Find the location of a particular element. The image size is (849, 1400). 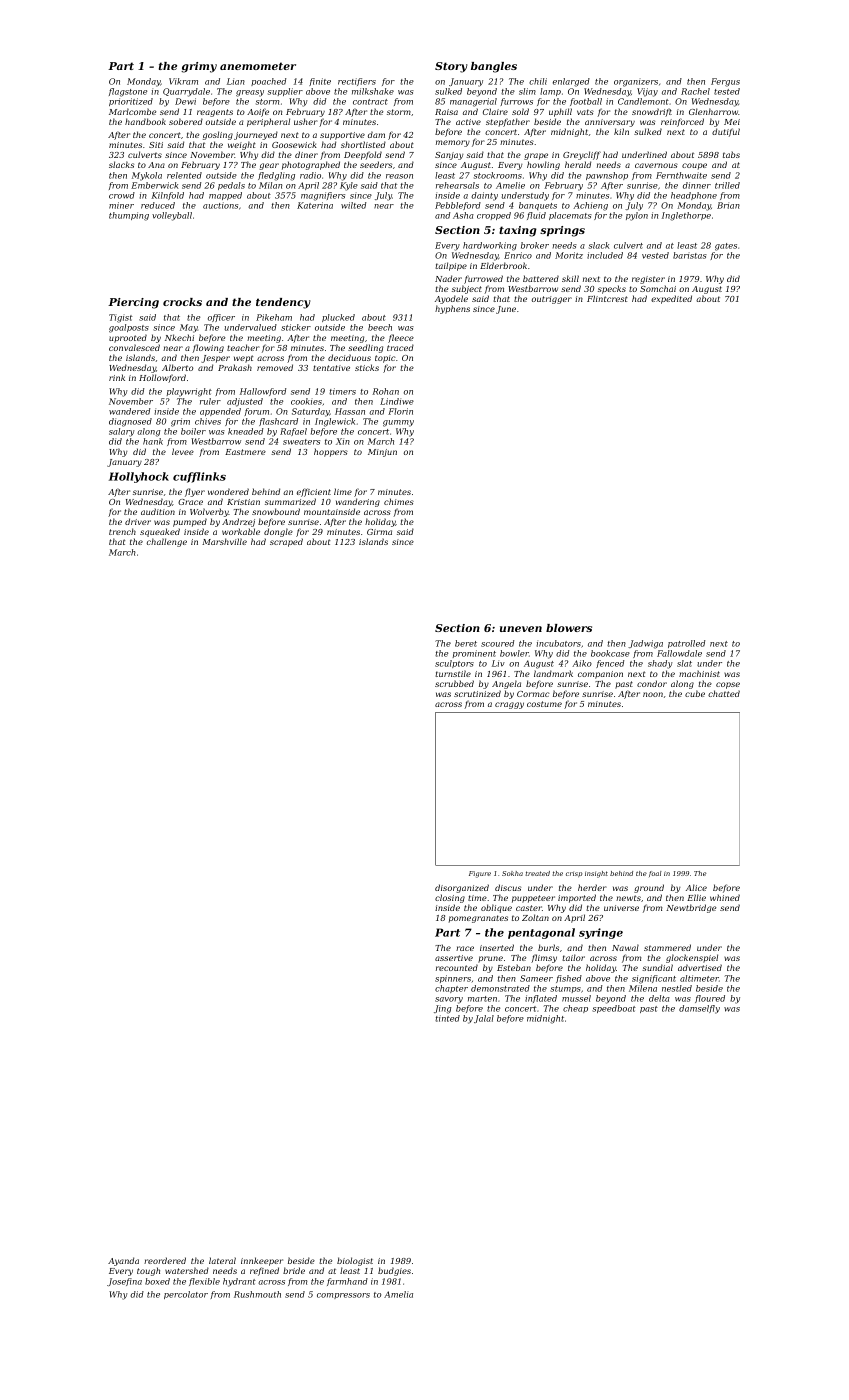

challenge is located at coordinates (167, 542).
